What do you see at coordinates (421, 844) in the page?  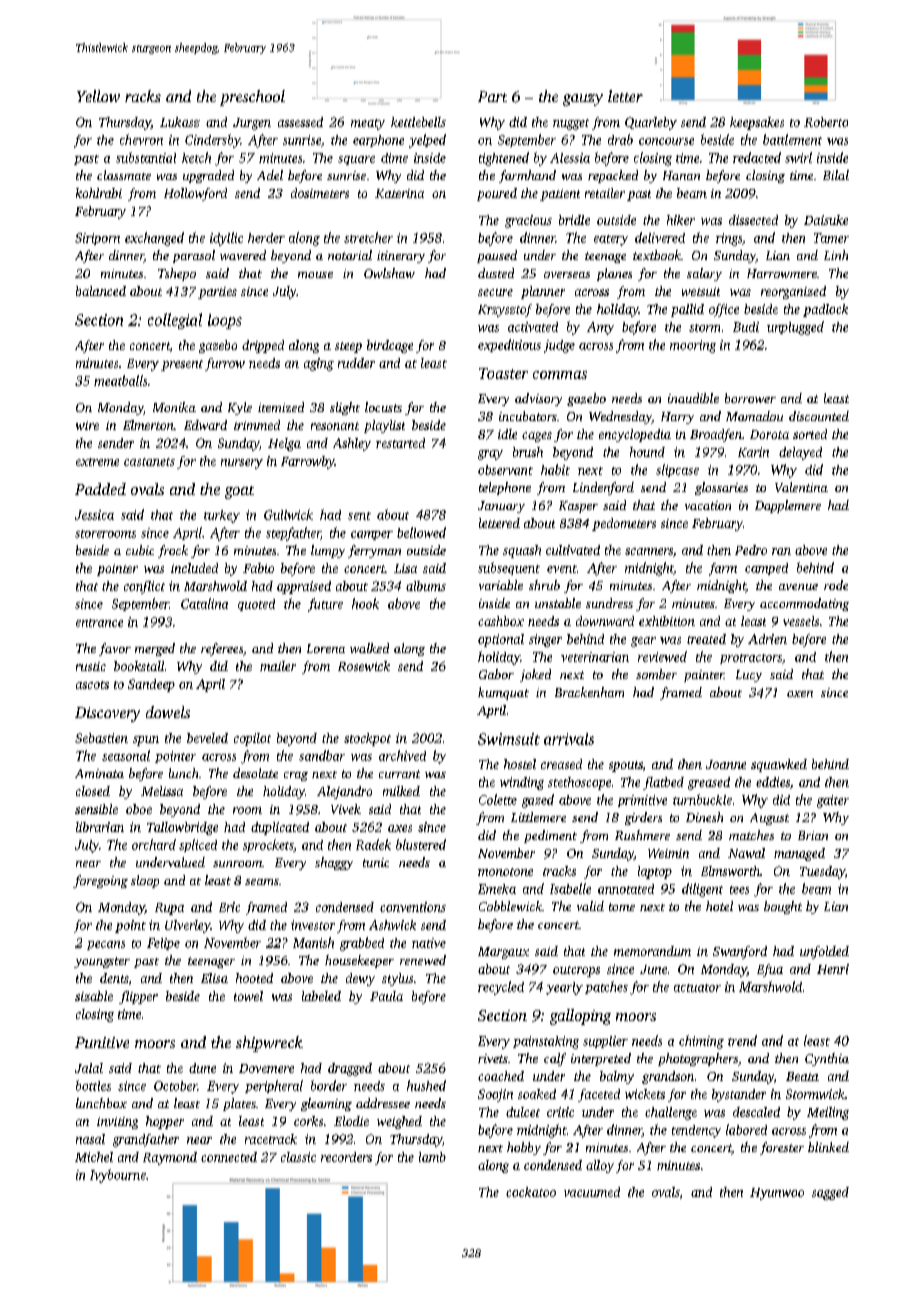 I see `blustered` at bounding box center [421, 844].
